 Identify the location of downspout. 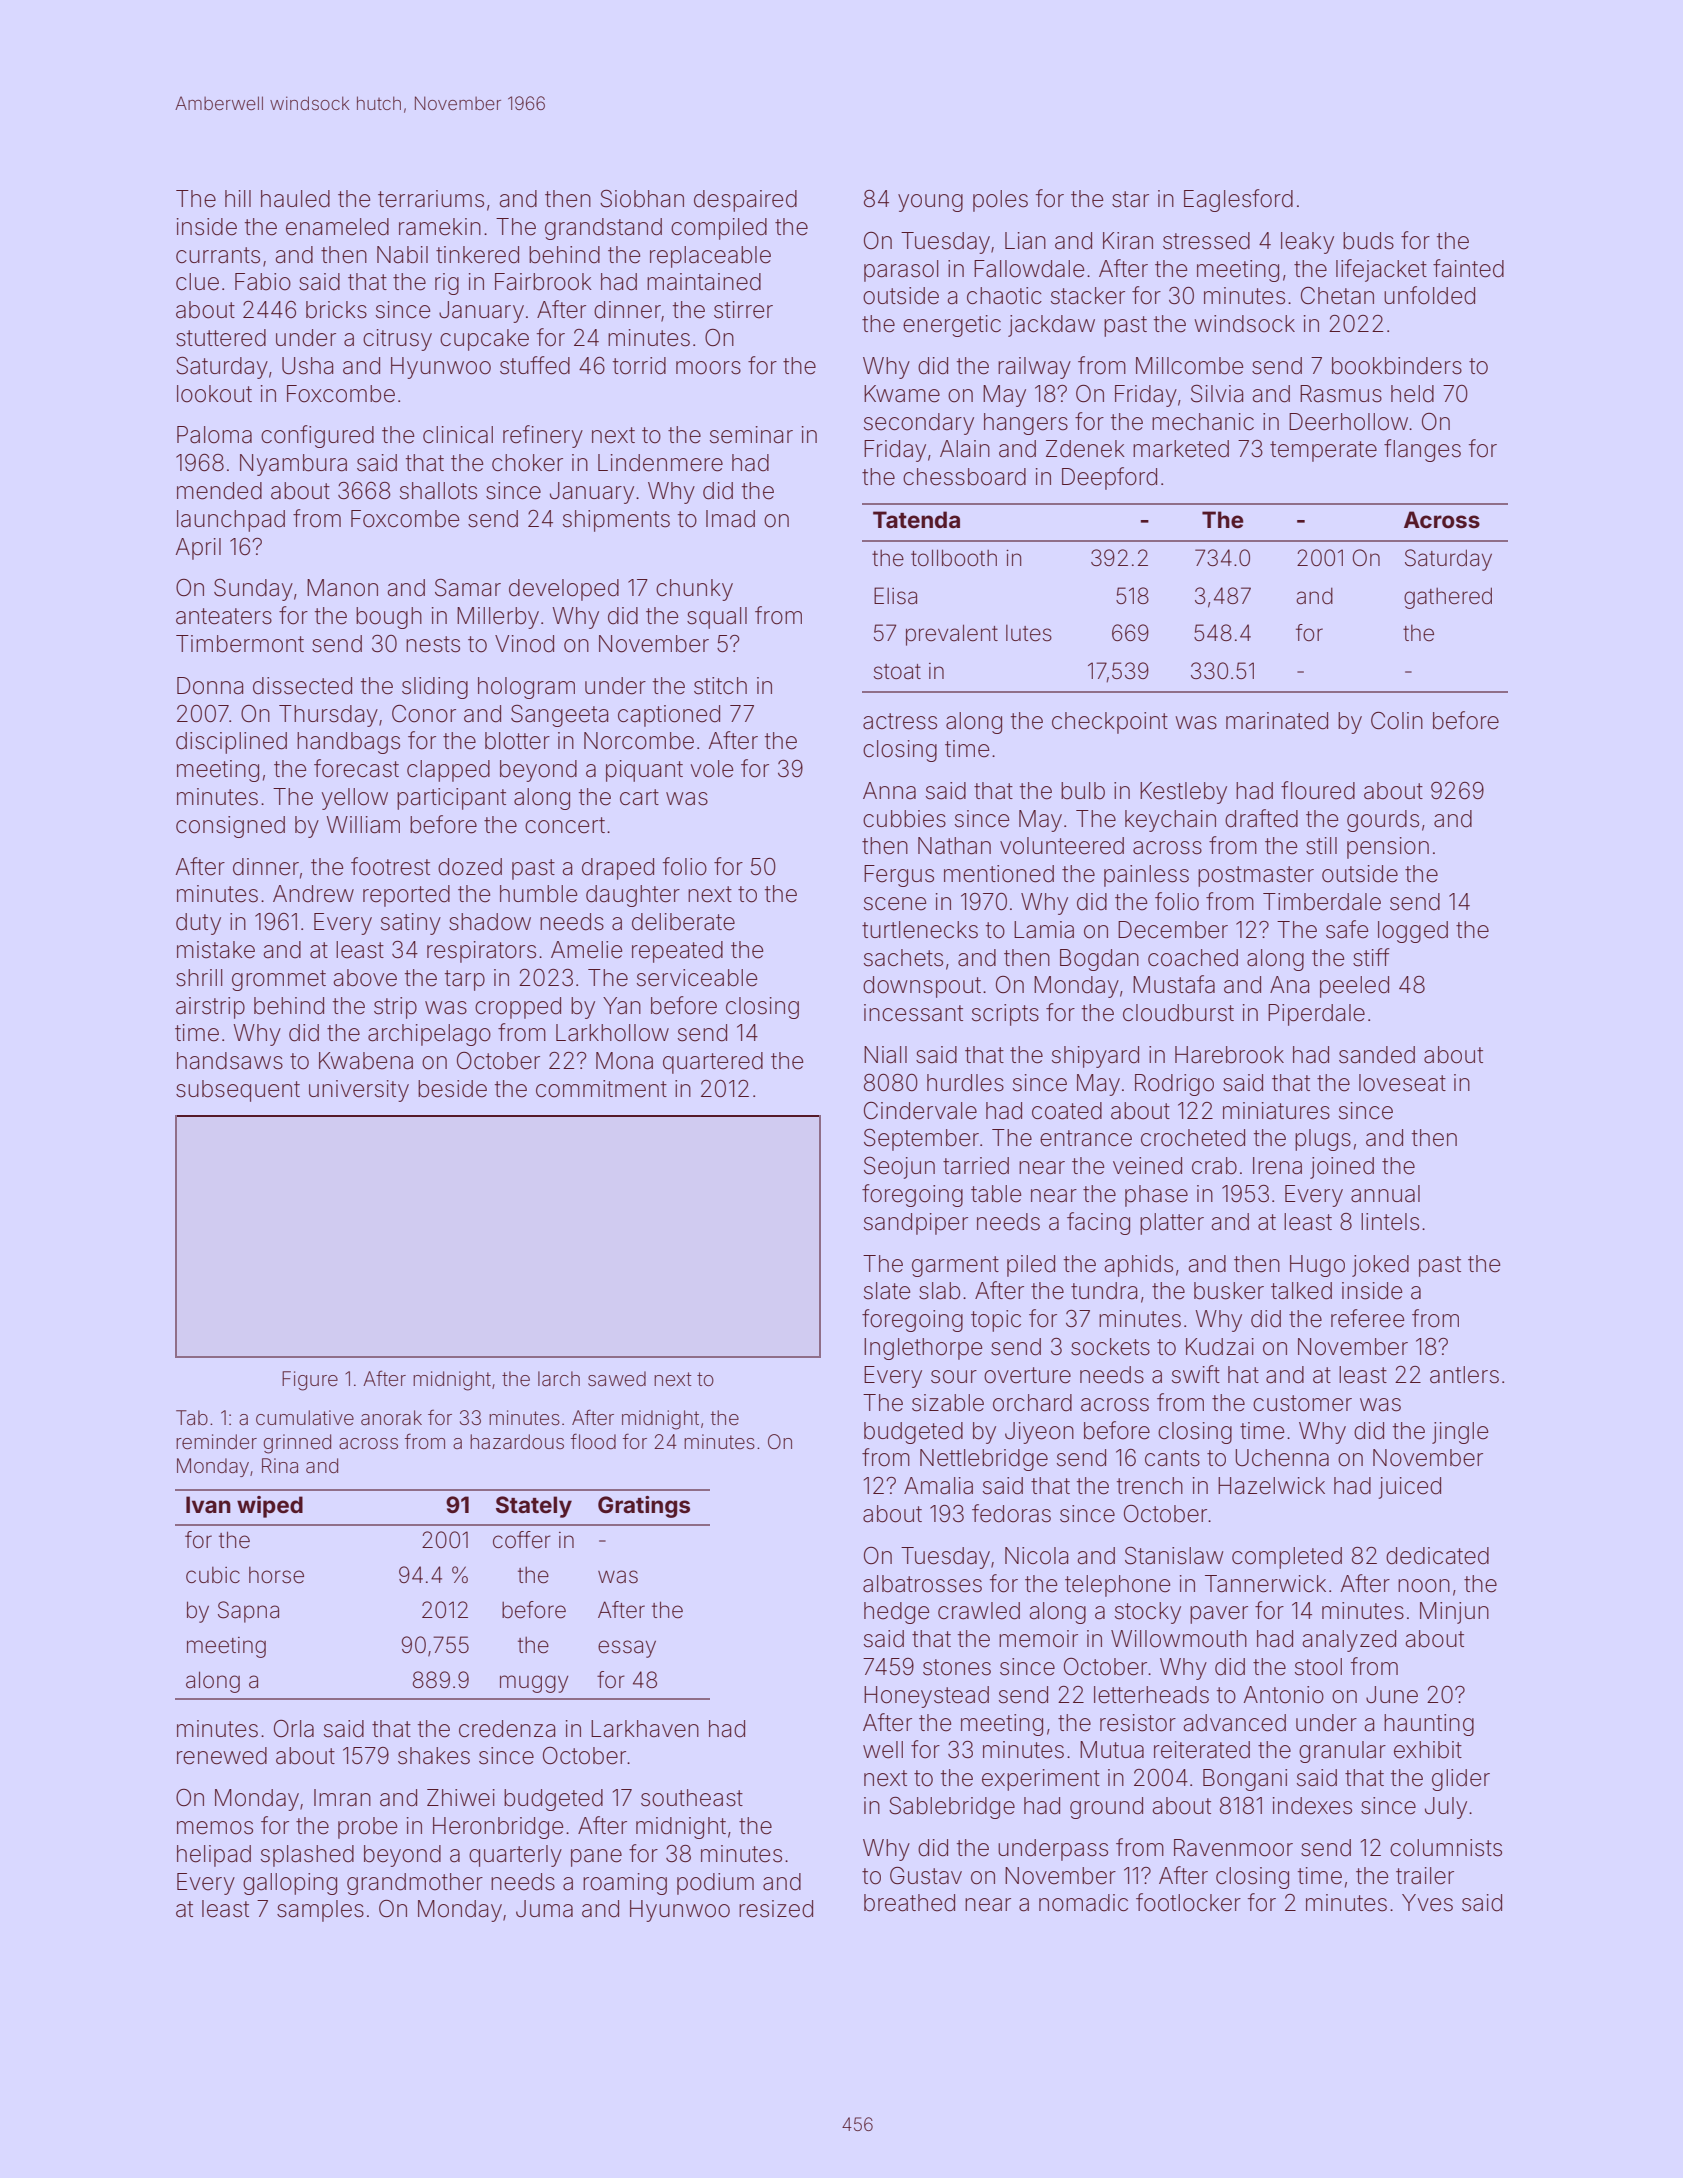
(922, 987).
